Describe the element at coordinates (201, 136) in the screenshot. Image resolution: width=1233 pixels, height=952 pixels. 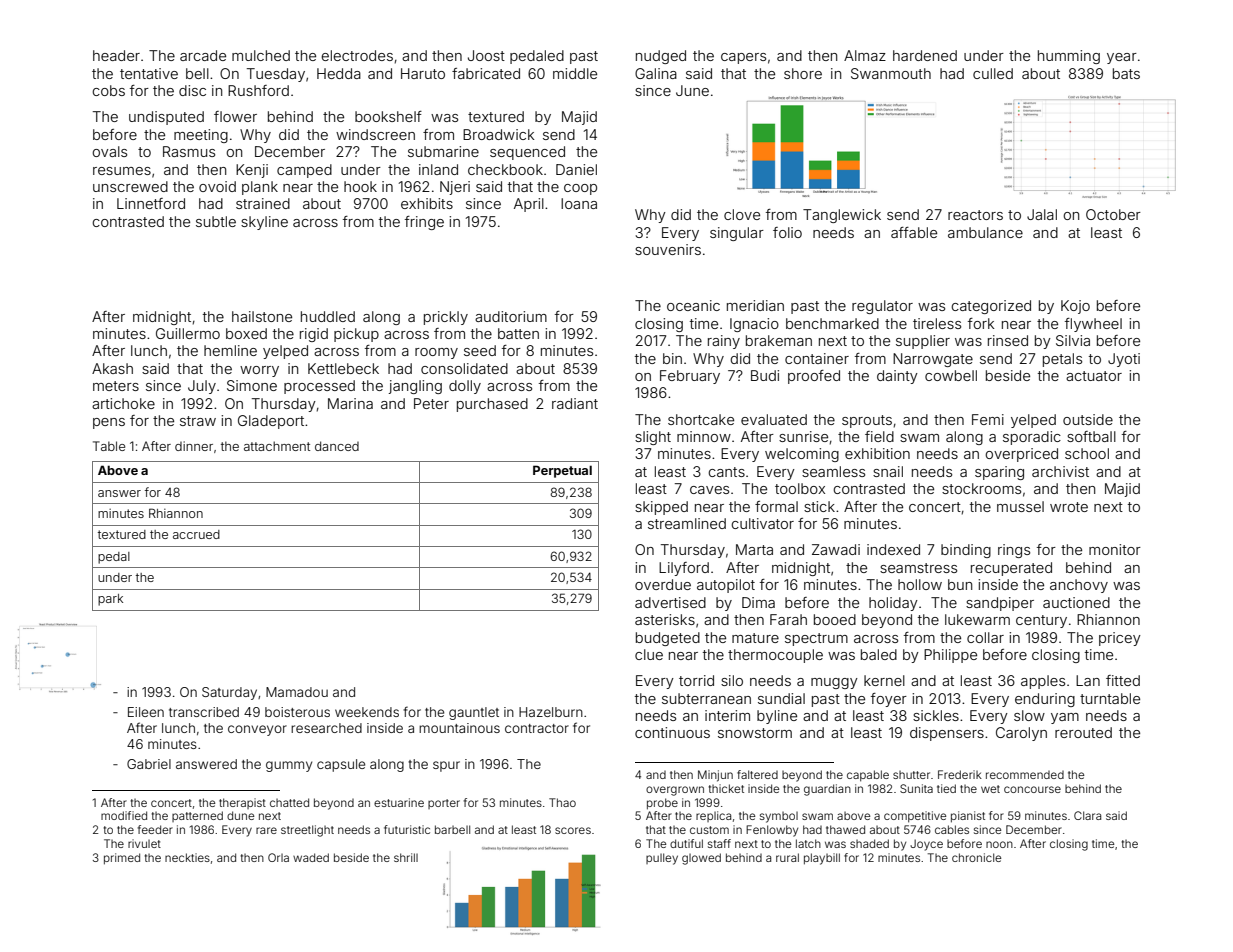
I see `meeting` at that location.
